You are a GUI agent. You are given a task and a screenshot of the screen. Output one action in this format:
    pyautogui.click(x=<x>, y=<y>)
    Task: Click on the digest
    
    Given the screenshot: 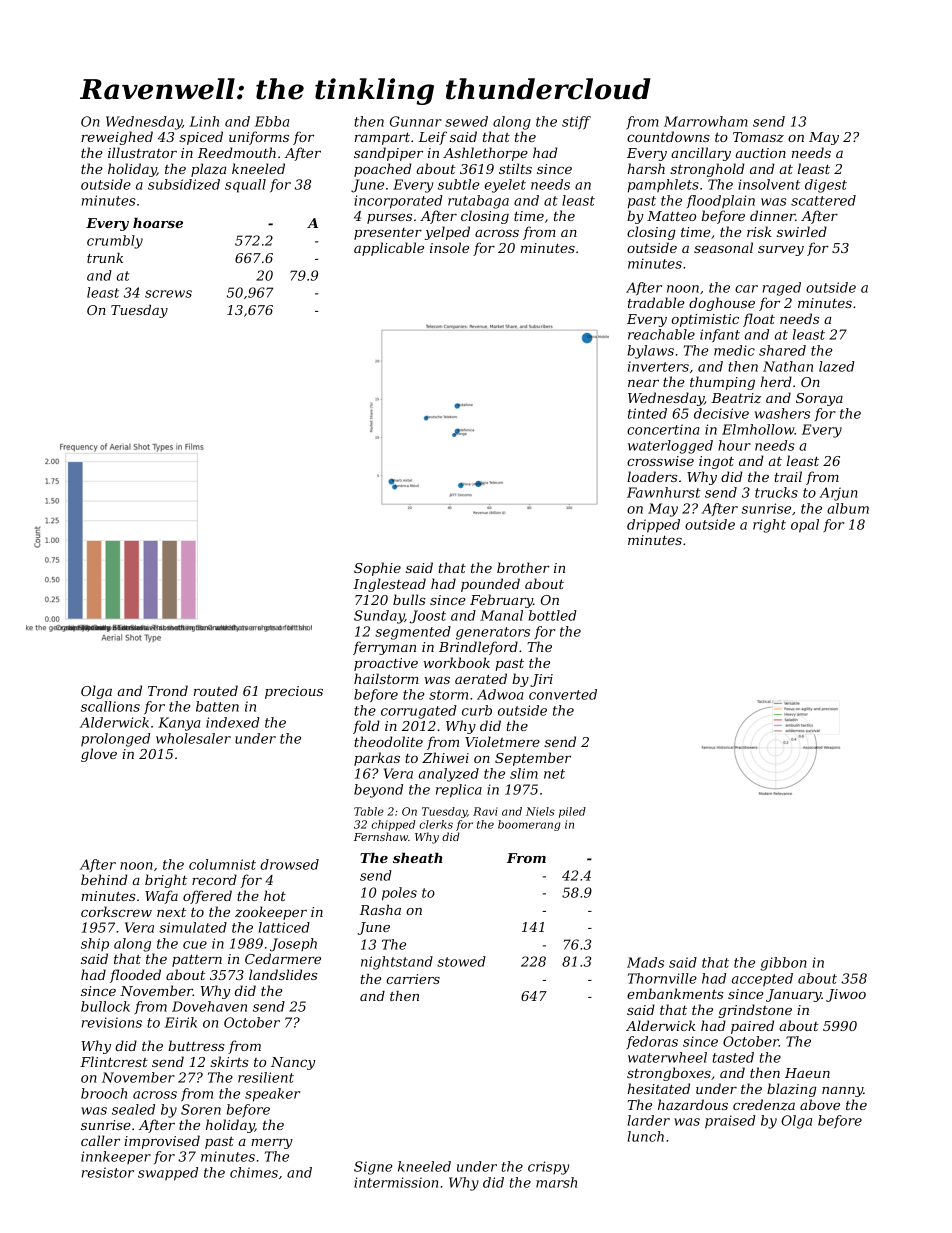 What is the action you would take?
    pyautogui.click(x=826, y=186)
